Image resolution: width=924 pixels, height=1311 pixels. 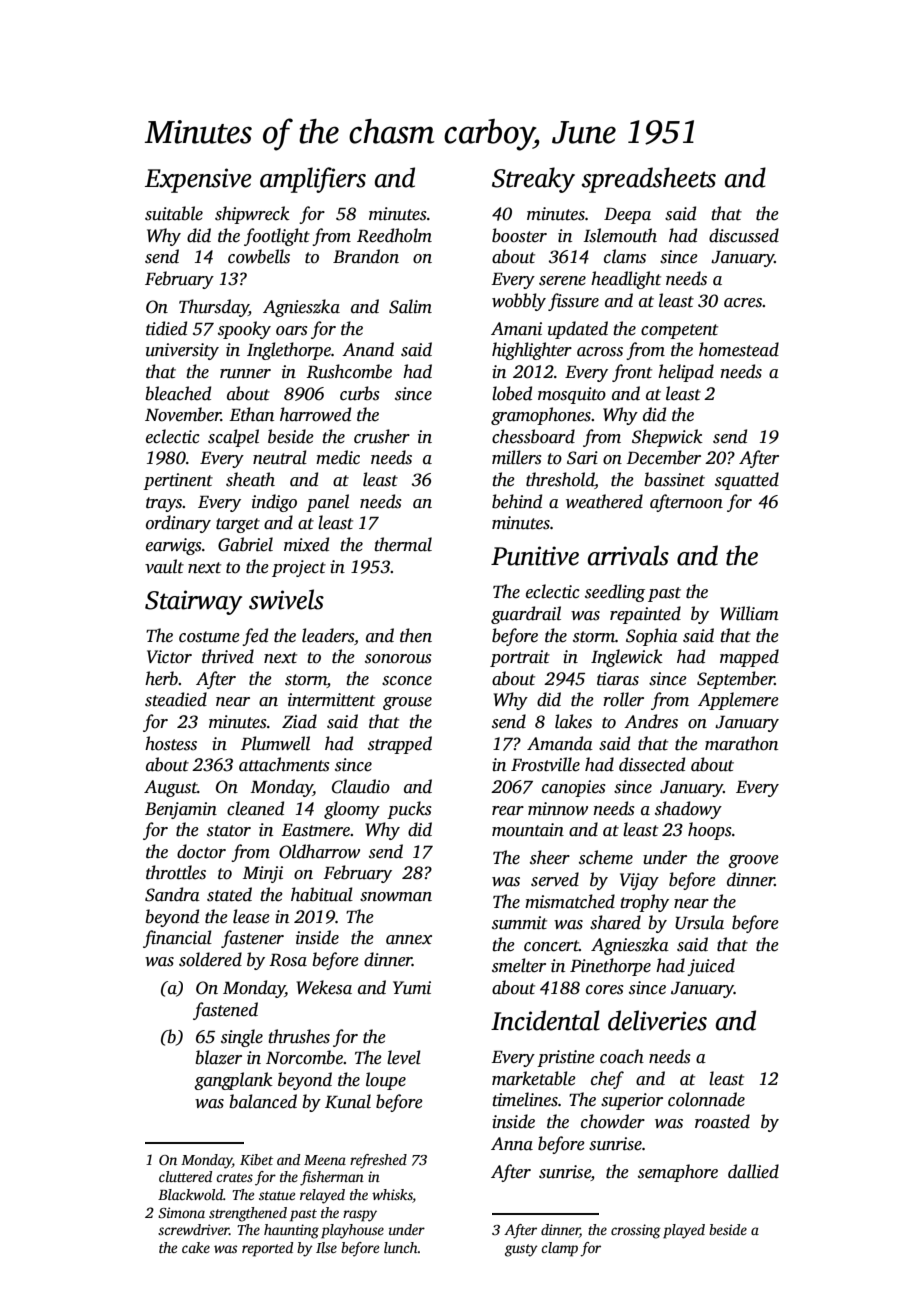 I want to click on squatted, so click(x=747, y=481).
